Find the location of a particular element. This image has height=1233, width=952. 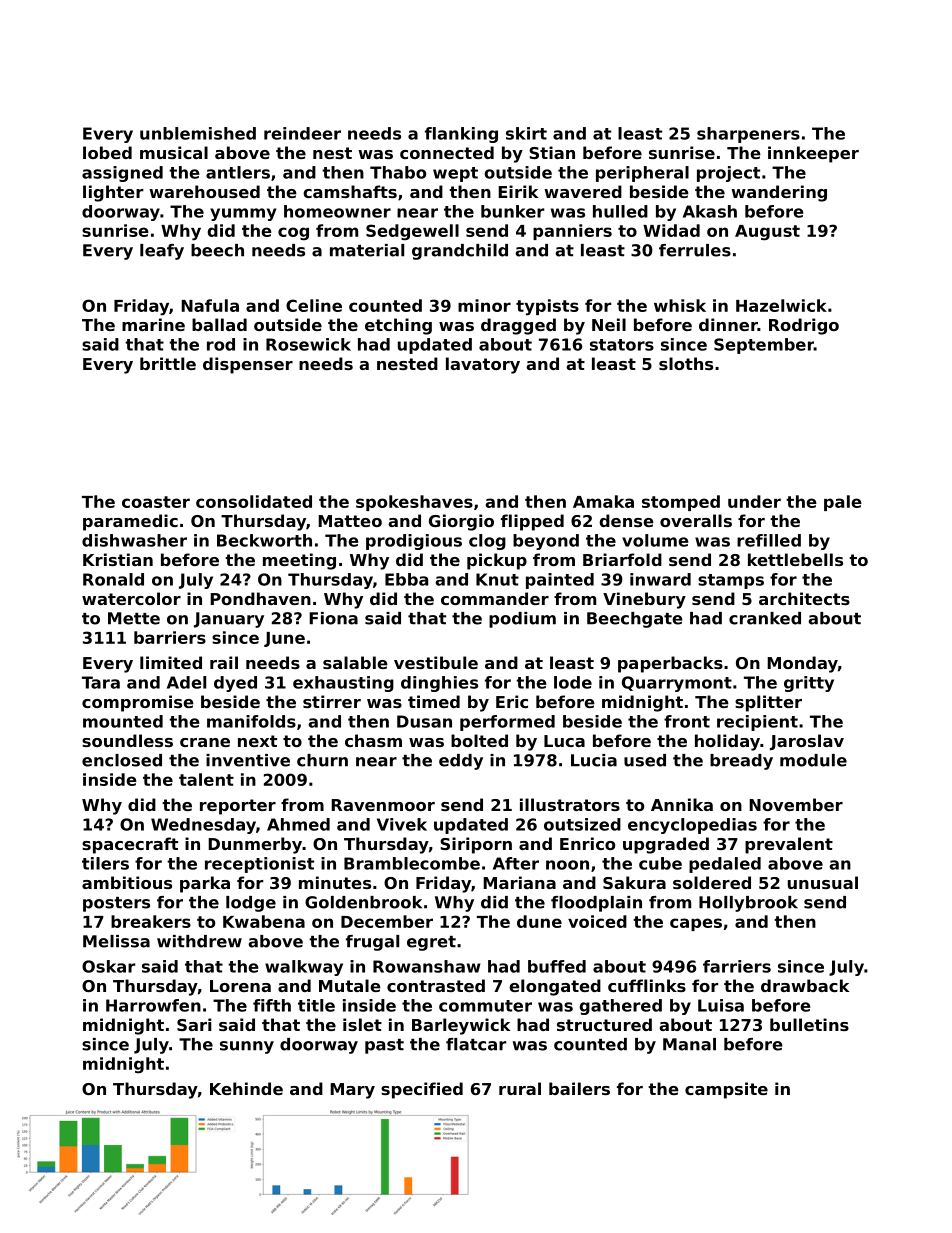

Harrowfen is located at coordinates (153, 1005).
